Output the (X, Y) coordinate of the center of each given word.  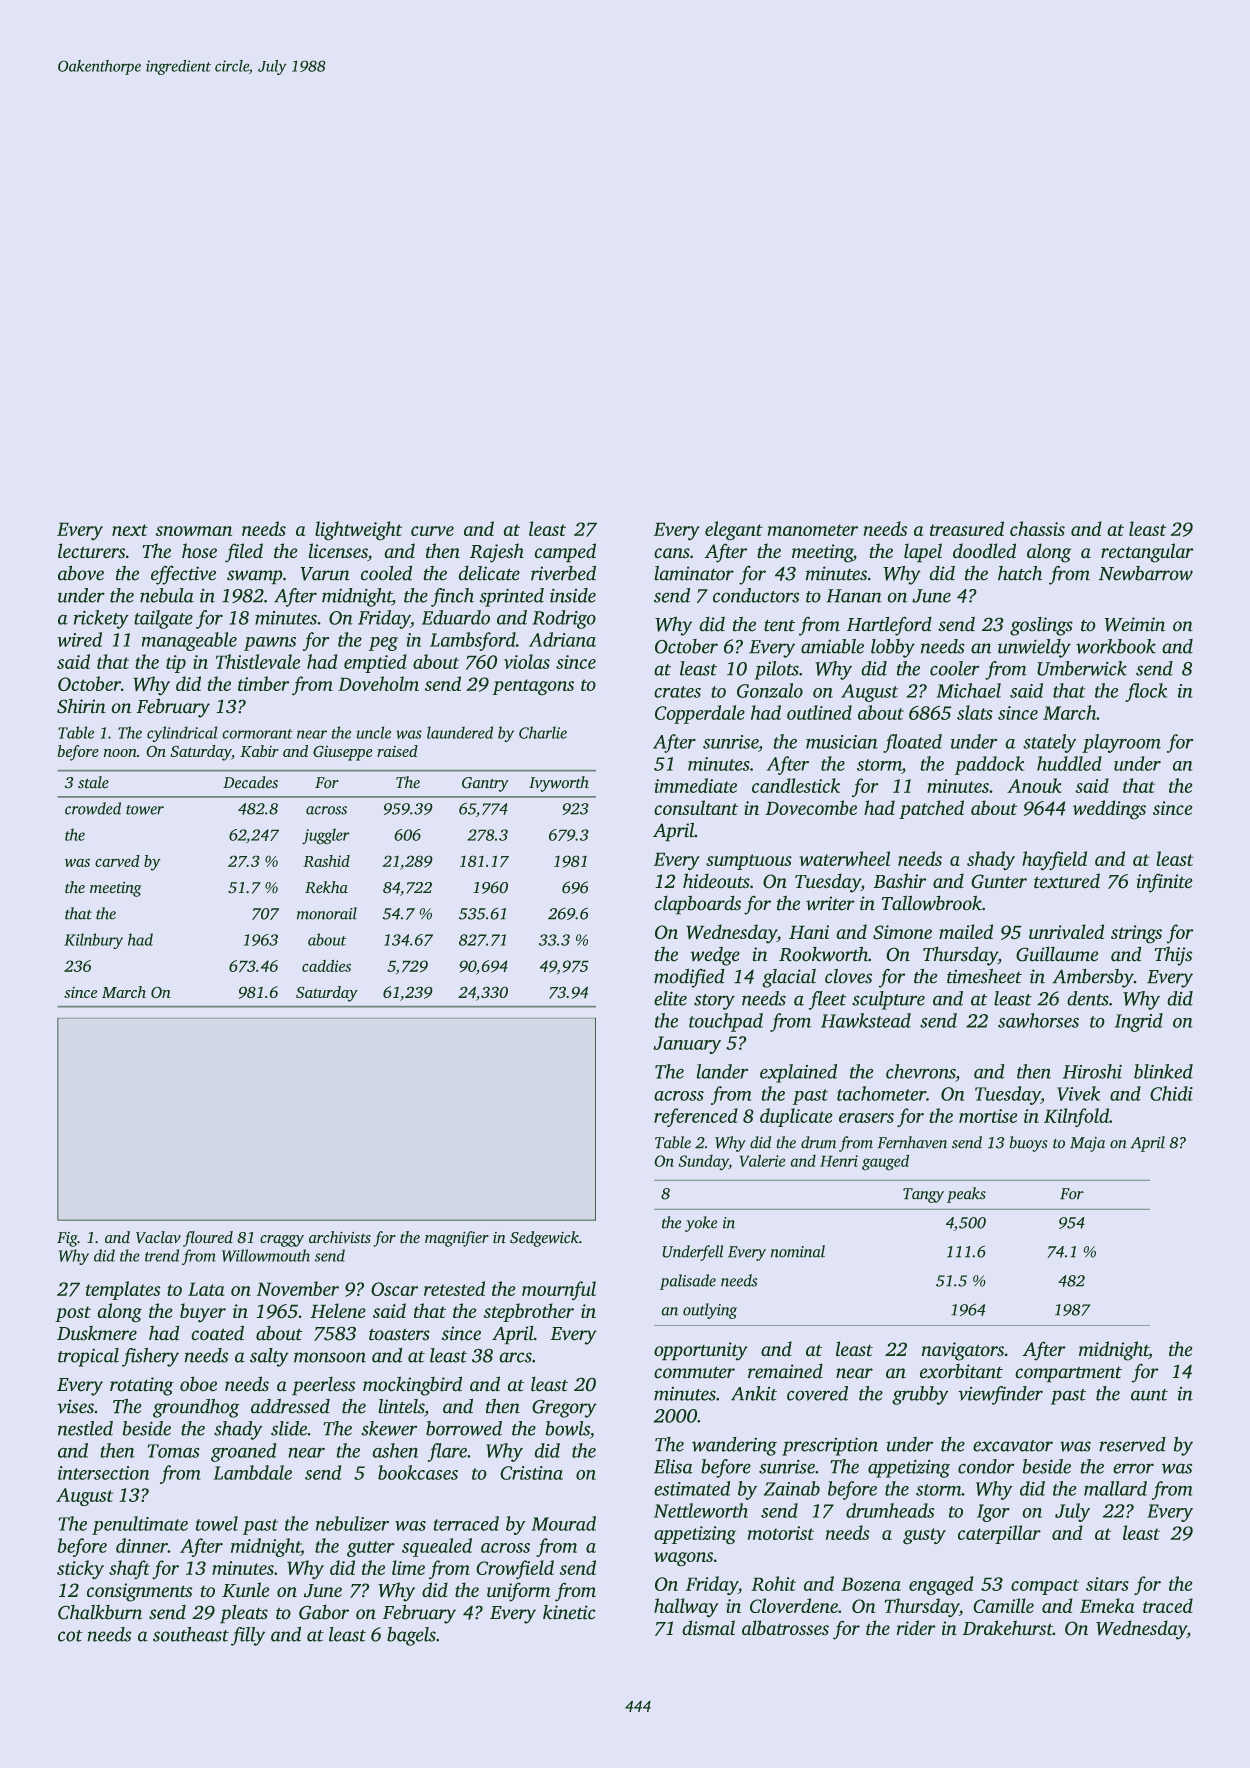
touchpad (726, 1022)
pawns (270, 644)
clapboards (697, 905)
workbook (1116, 646)
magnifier (457, 1239)
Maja (1087, 1144)
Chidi (1171, 1093)
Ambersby (1093, 978)
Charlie (543, 732)
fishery (150, 1357)
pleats (244, 1614)
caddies (326, 966)
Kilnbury (93, 941)
